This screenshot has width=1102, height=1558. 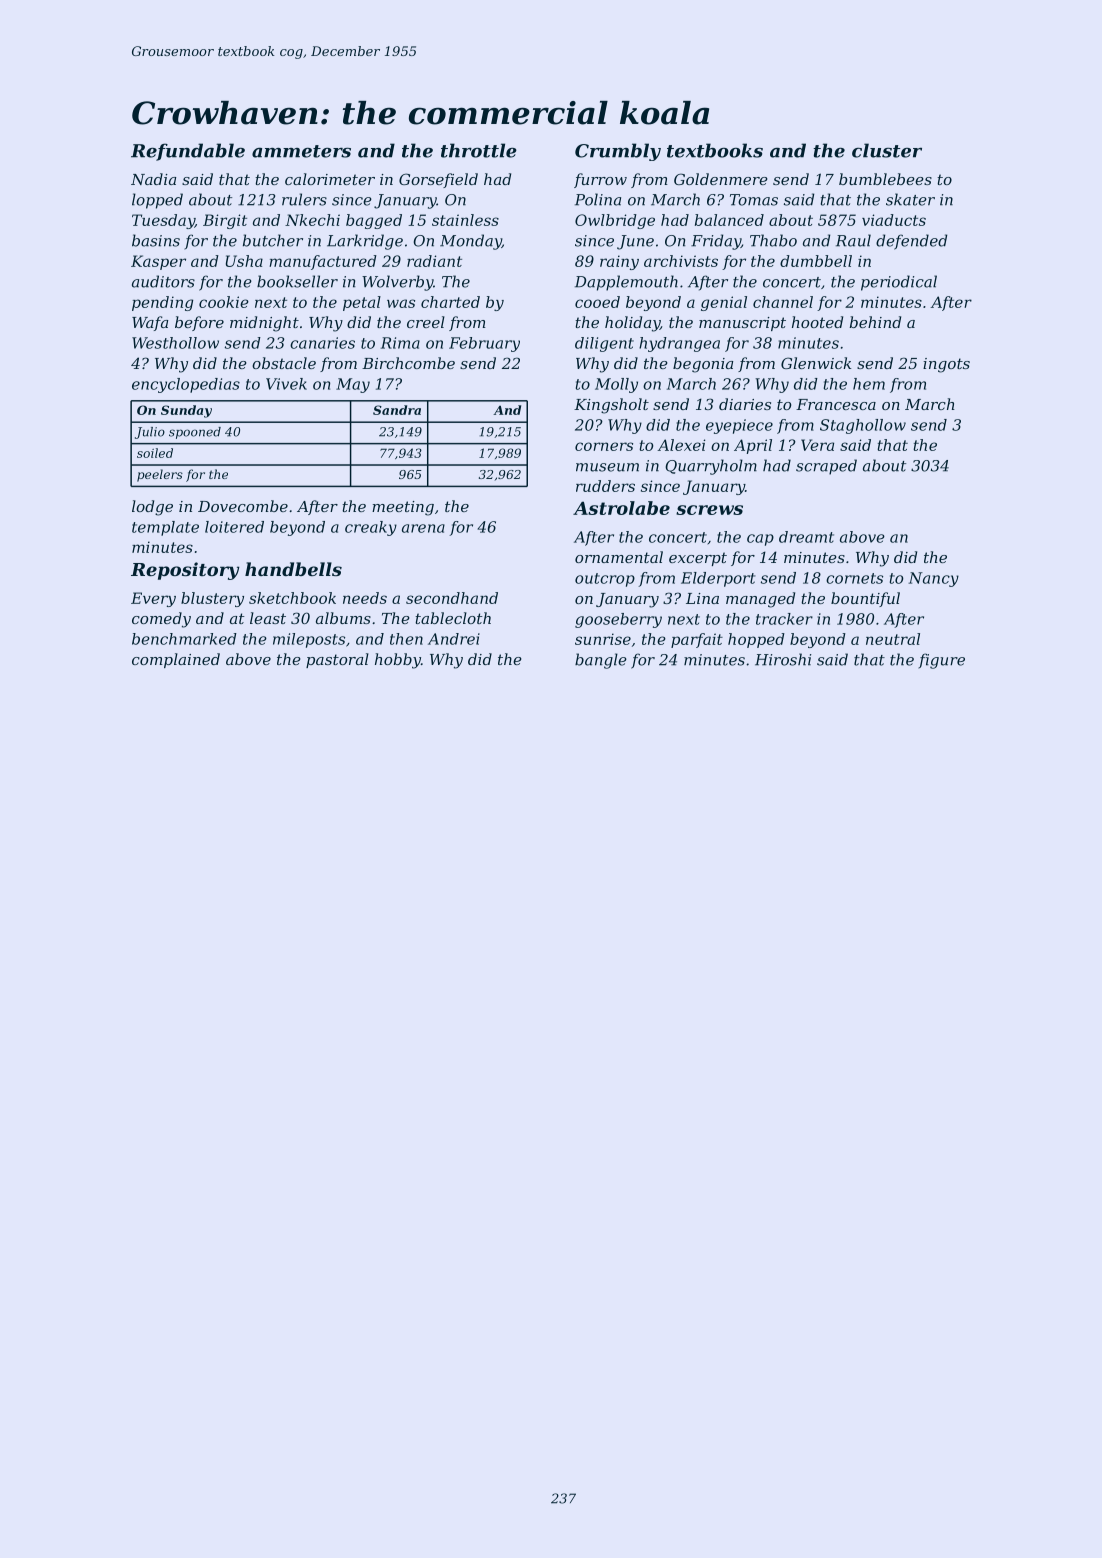 What do you see at coordinates (484, 344) in the screenshot?
I see `February` at bounding box center [484, 344].
